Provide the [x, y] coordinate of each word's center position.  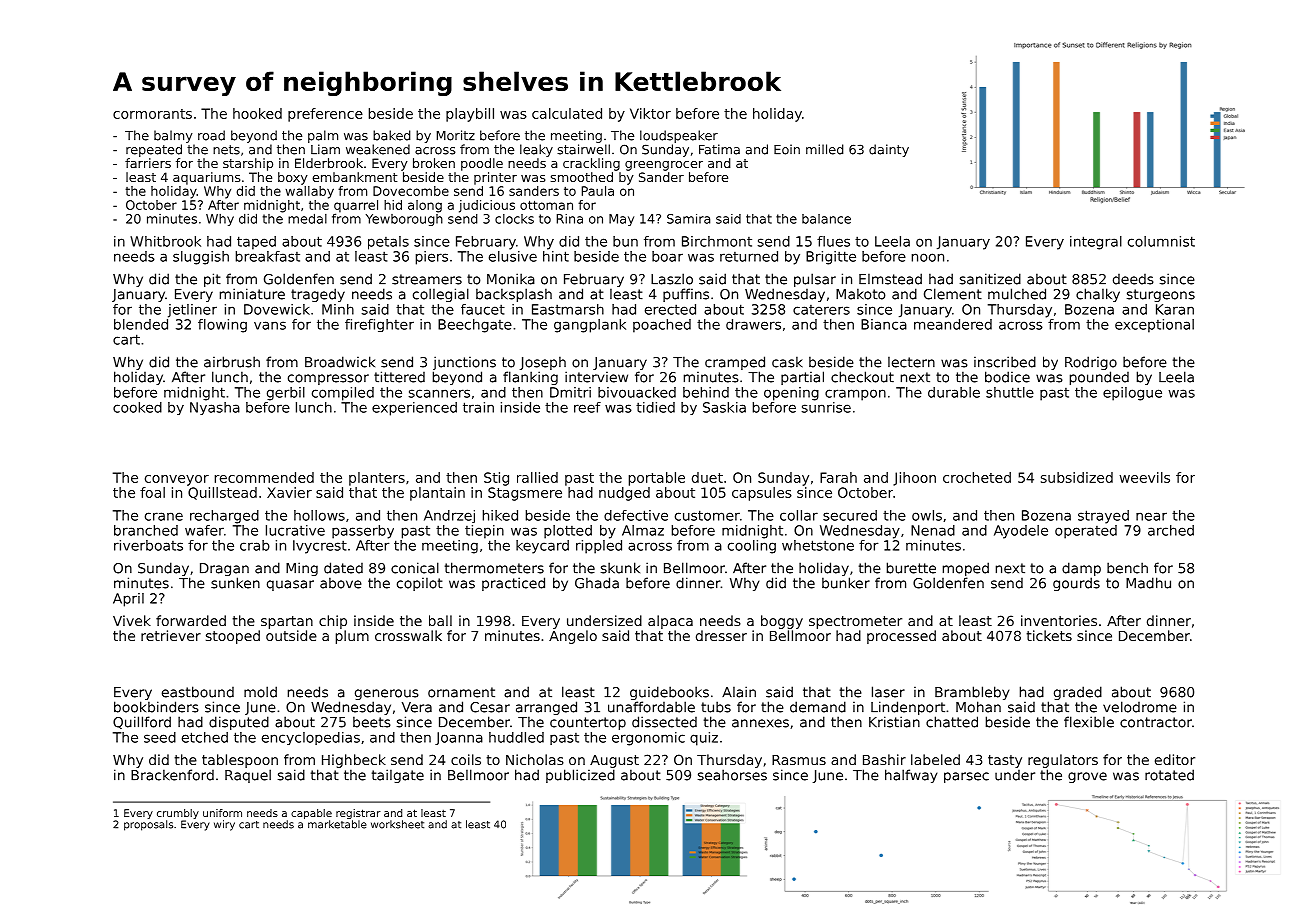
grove [1087, 777]
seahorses [732, 775]
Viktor [650, 113]
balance [826, 219]
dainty [889, 150]
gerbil [286, 394]
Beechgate [475, 326]
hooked [257, 113]
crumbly [178, 814]
